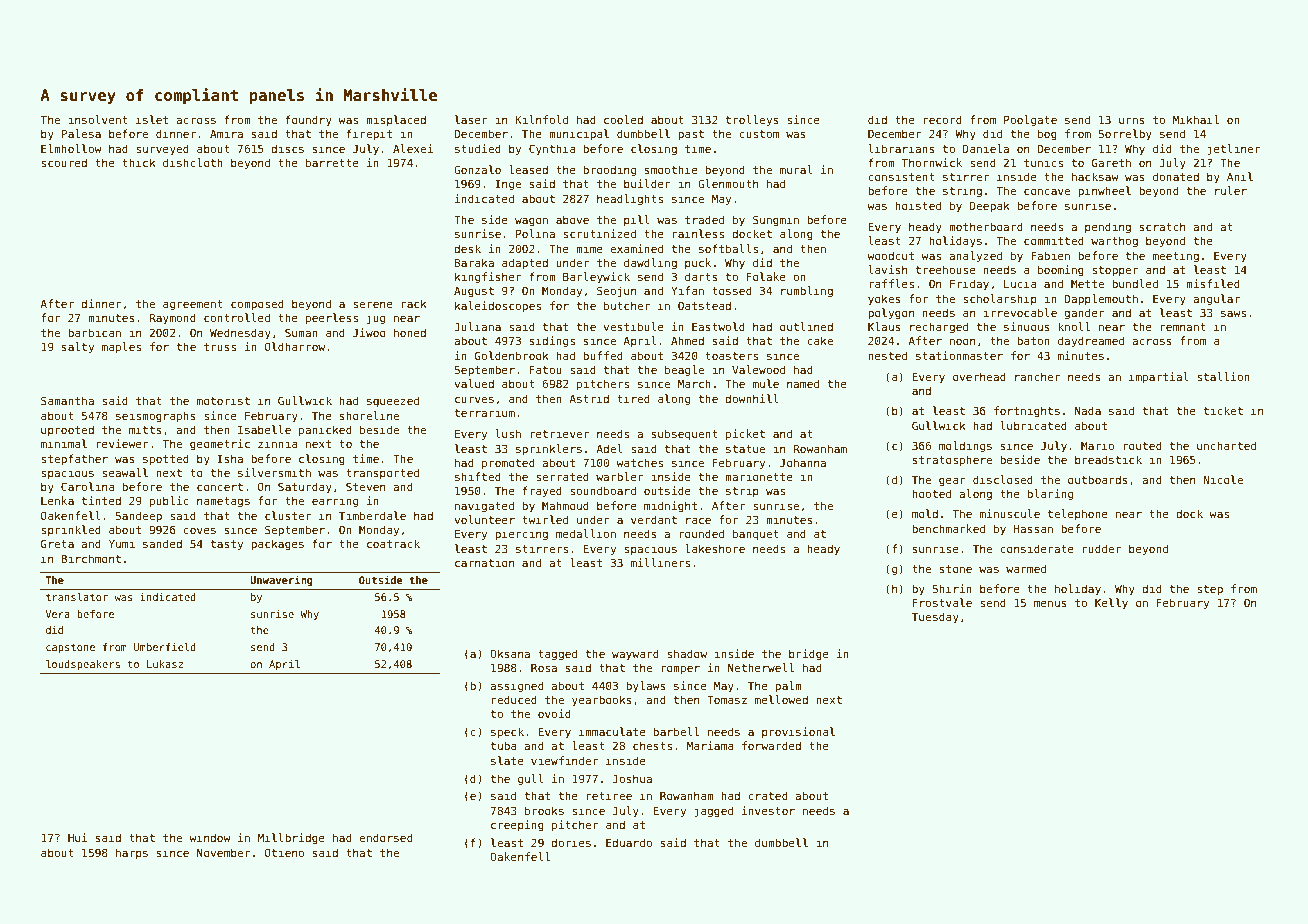 The height and width of the document is (924, 1308). I want to click on Tuesday, so click(935, 617).
